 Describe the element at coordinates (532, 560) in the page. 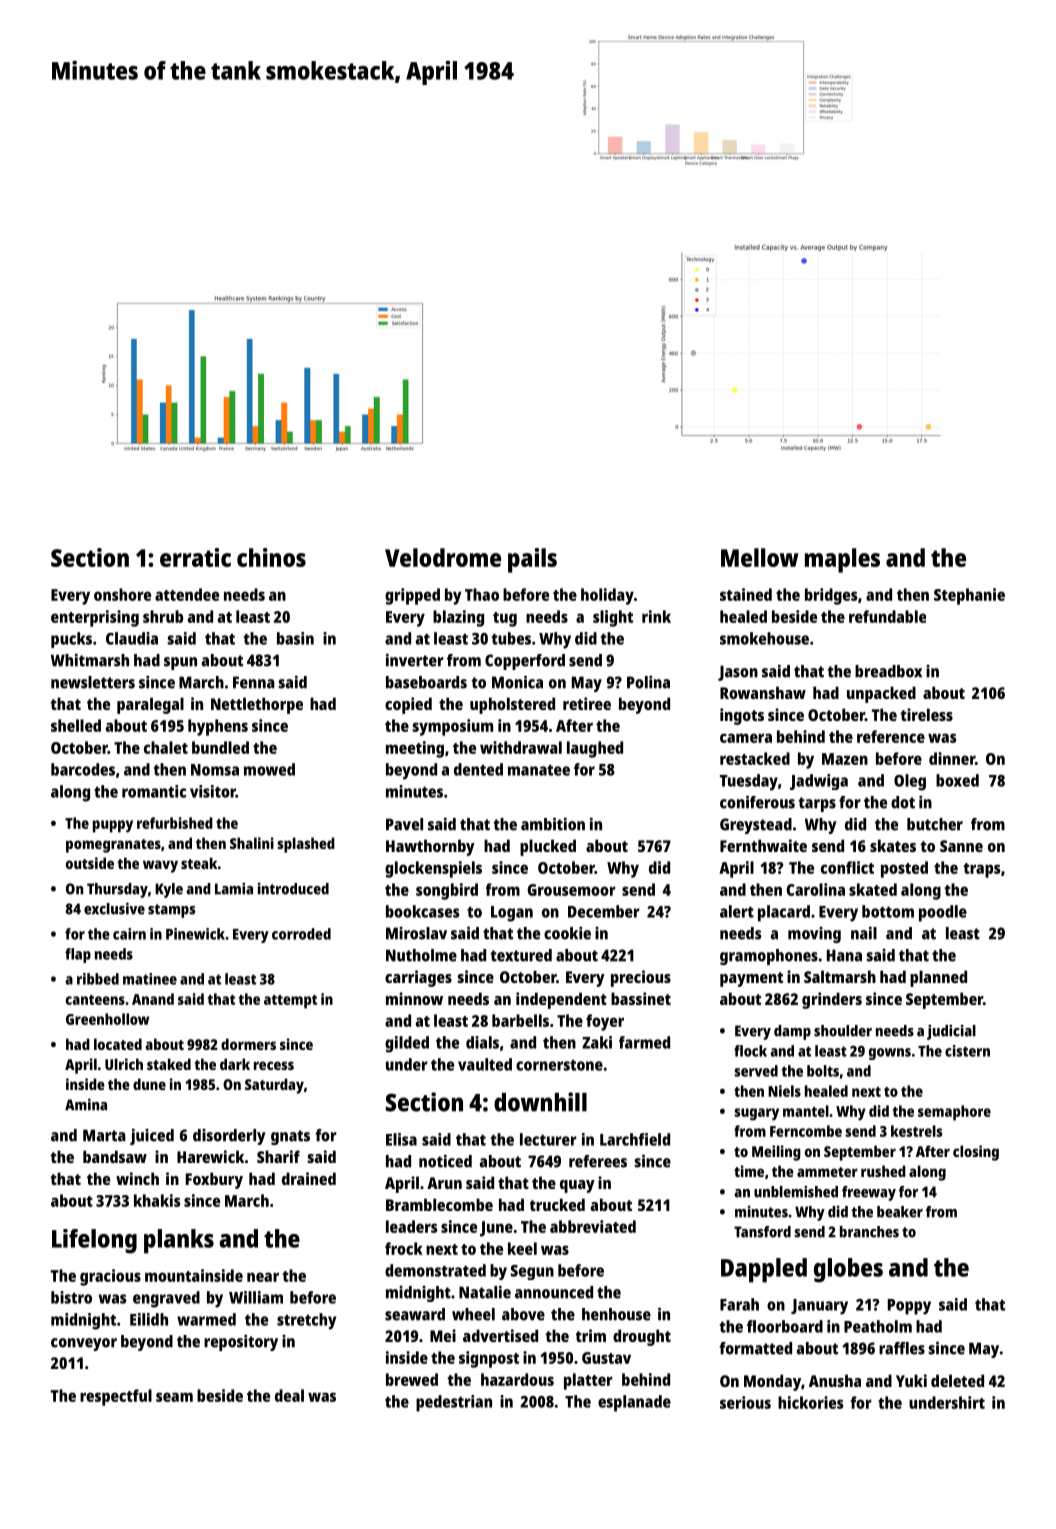

I see `pails` at that location.
